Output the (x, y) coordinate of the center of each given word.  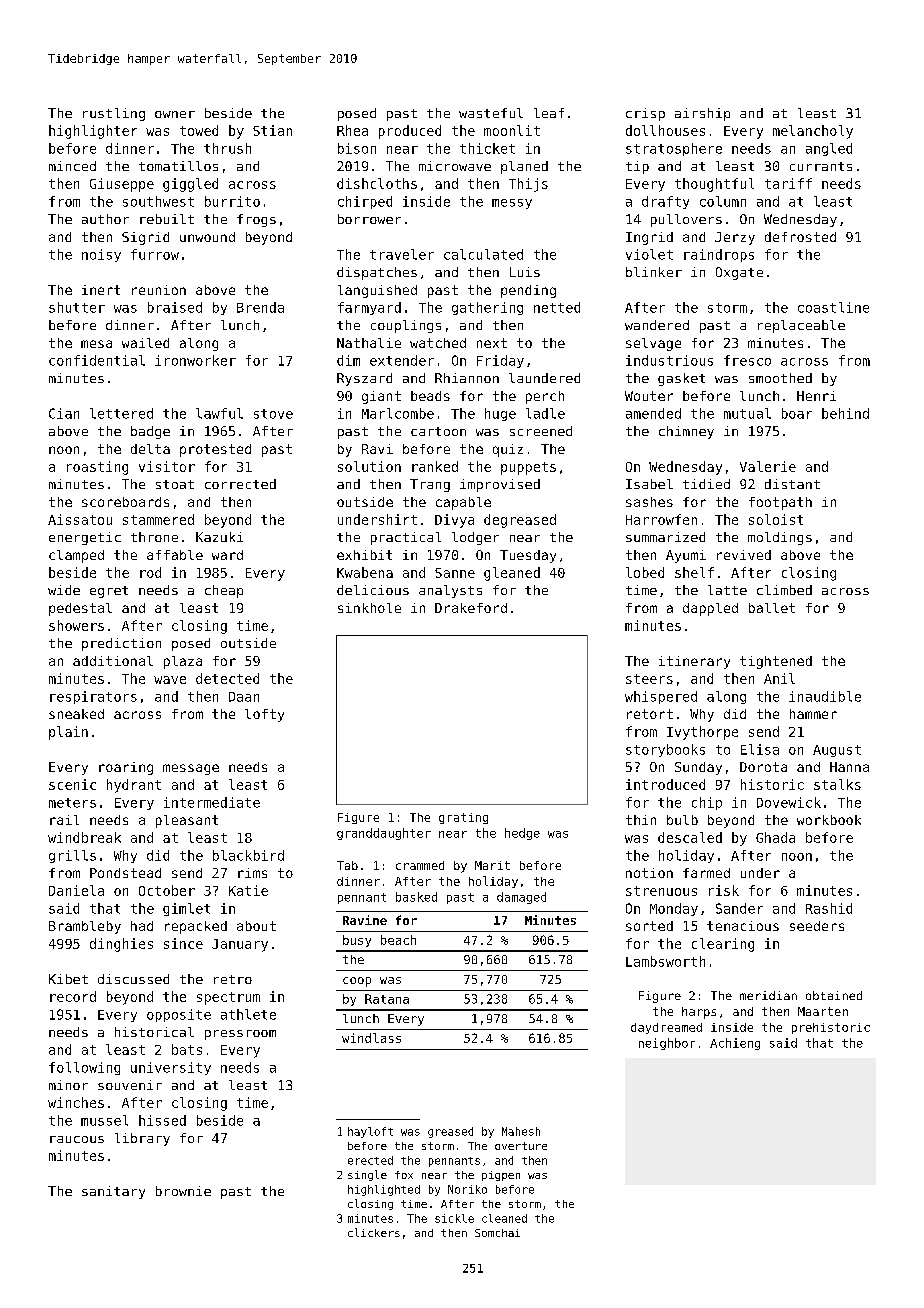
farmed (706, 873)
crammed (420, 865)
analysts (450, 591)
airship (702, 114)
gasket (681, 379)
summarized (665, 537)
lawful (219, 413)
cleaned (504, 1218)
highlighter (93, 132)
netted (557, 307)
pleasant (187, 821)
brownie (183, 1191)
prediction (121, 644)
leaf (549, 113)
